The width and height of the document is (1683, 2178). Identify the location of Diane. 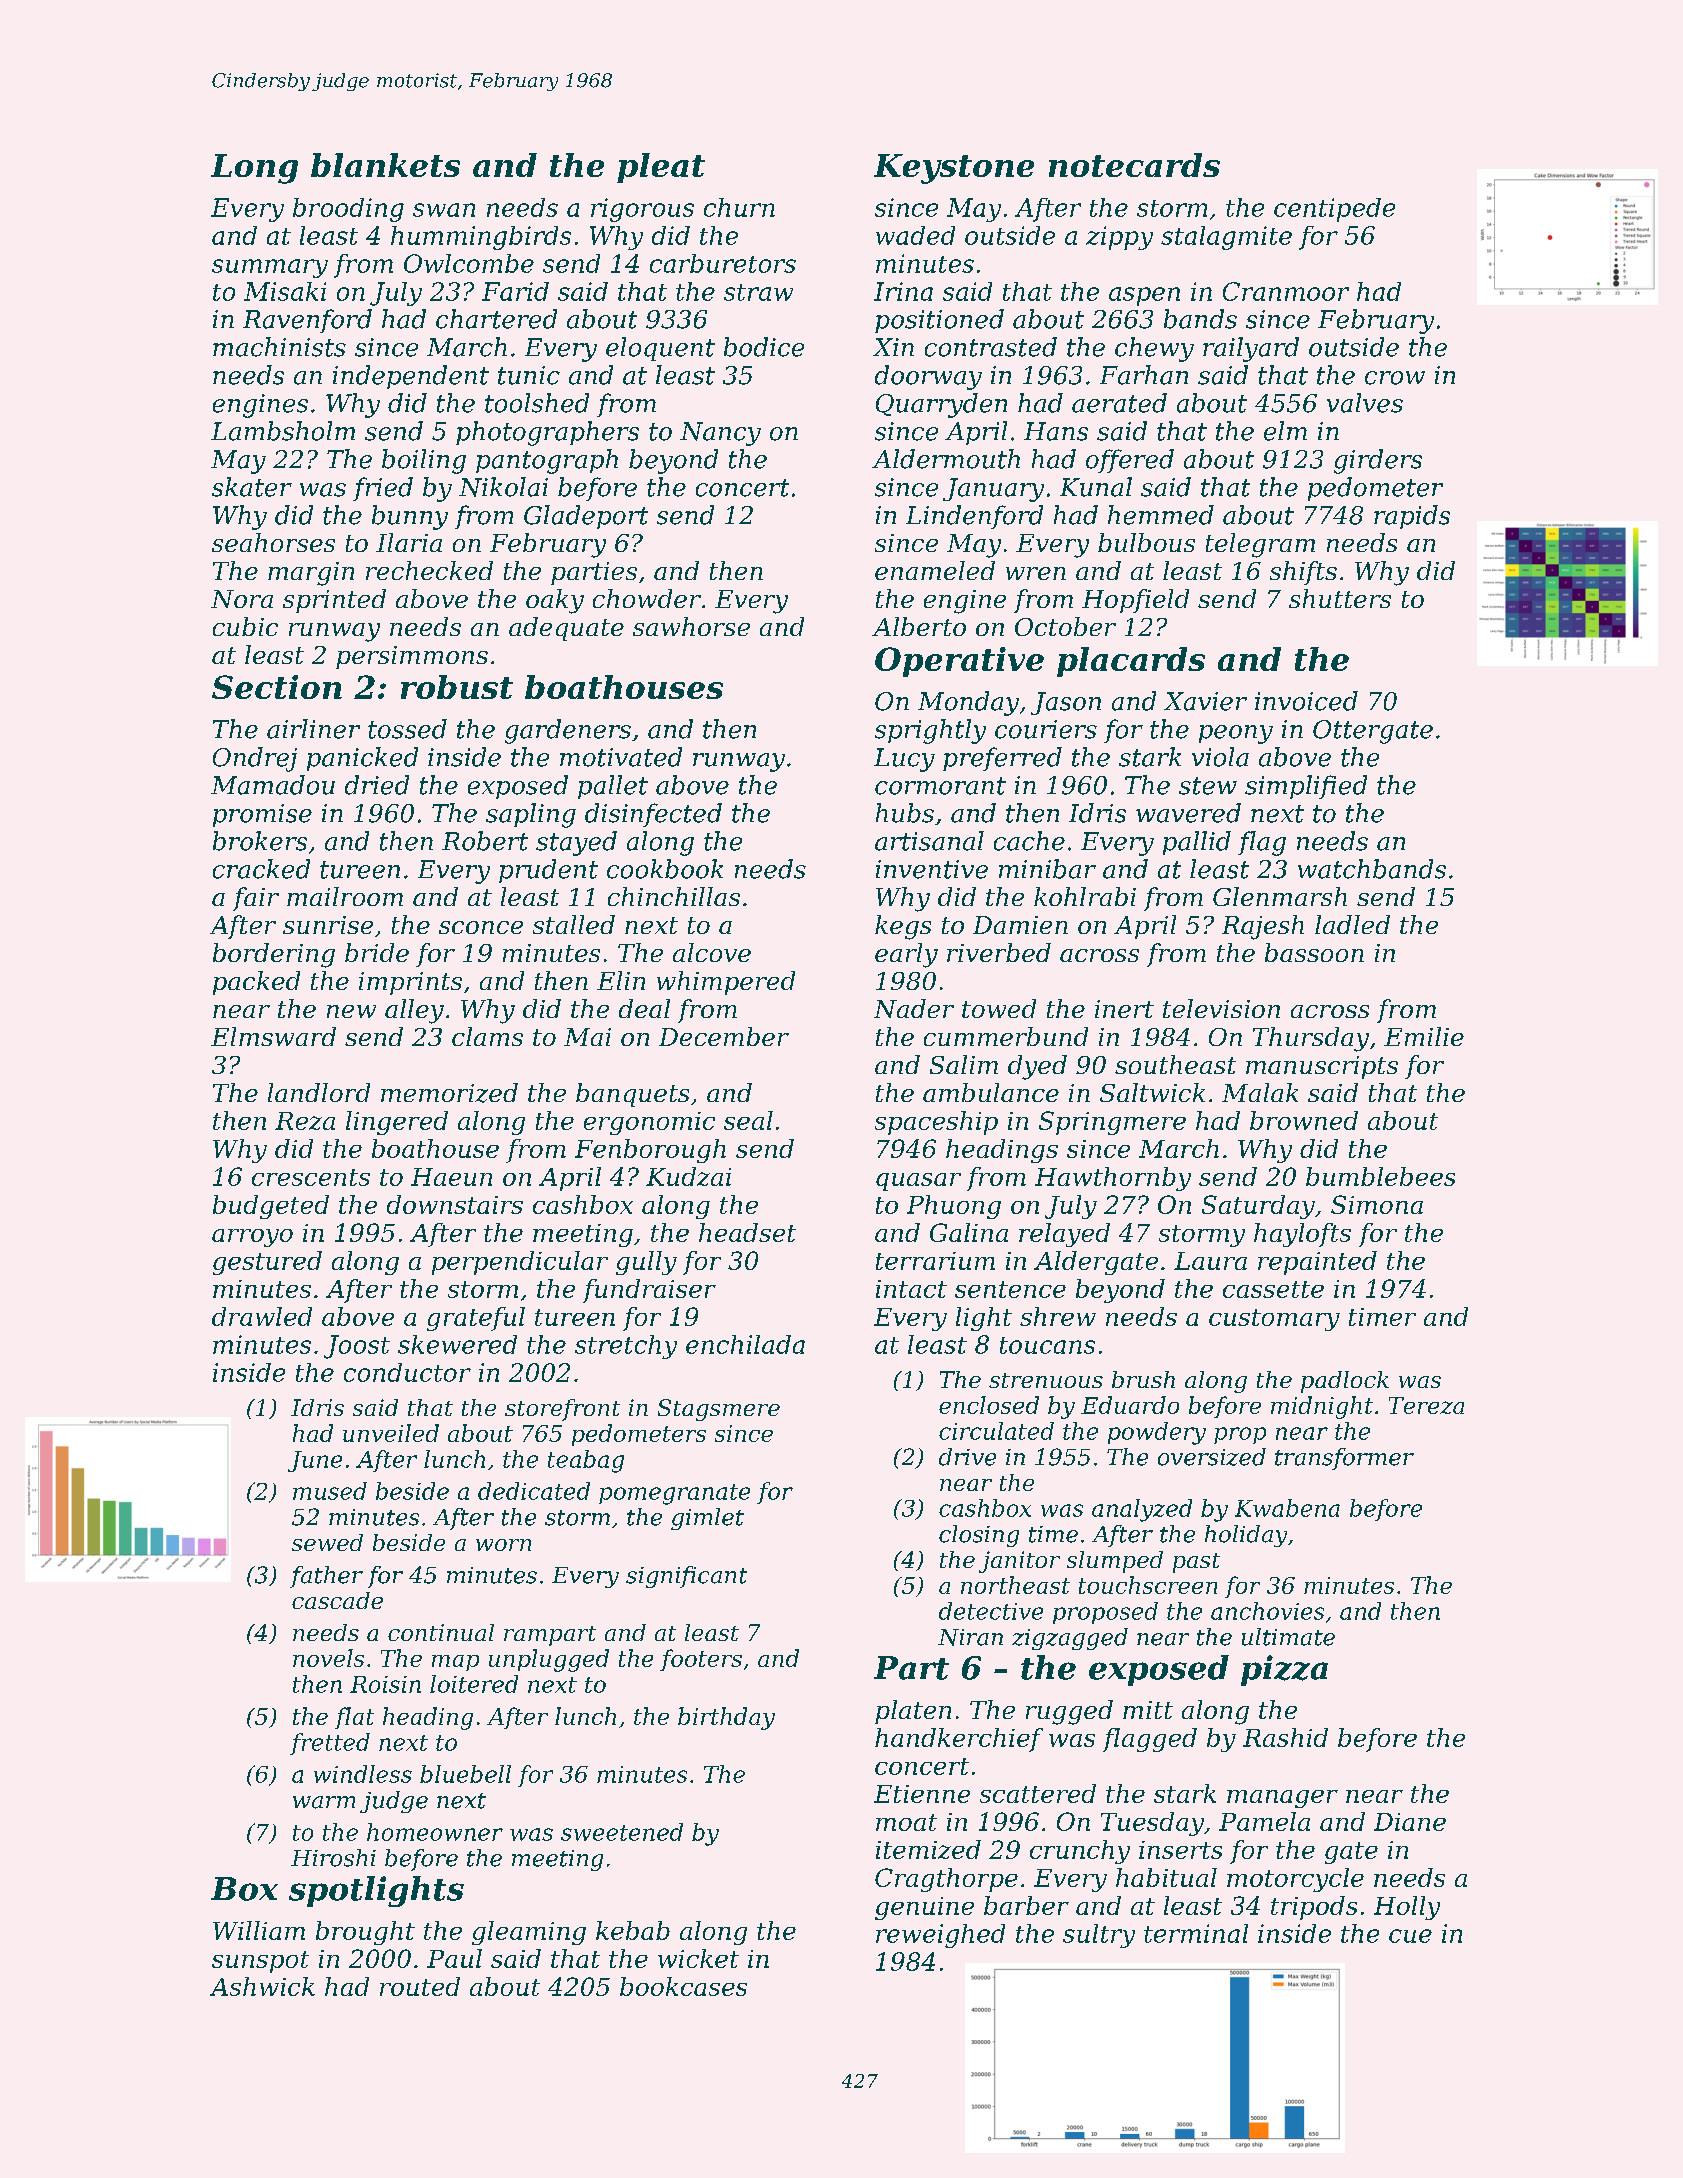
(1410, 1822).
